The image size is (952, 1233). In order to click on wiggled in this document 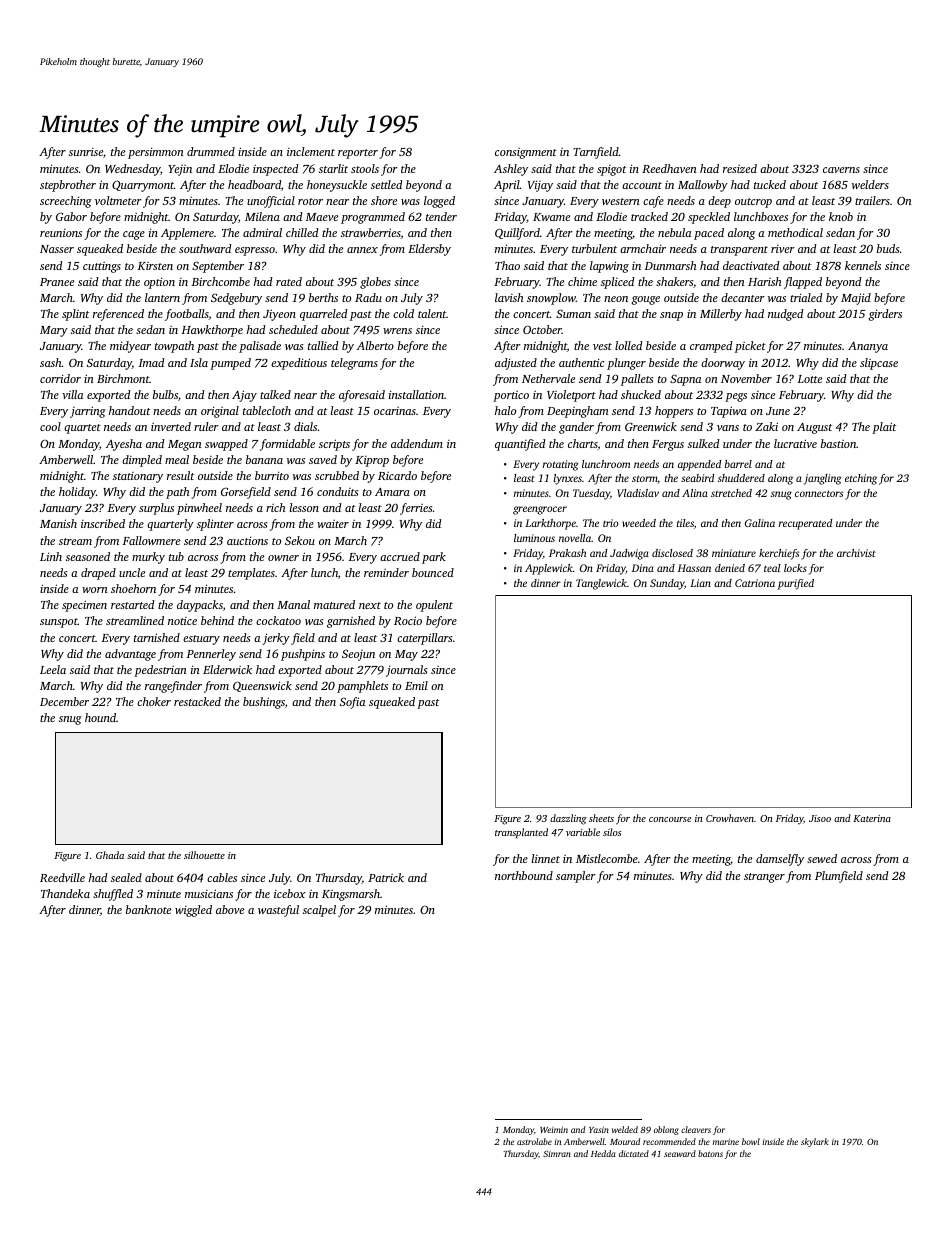, I will do `click(193, 911)`.
